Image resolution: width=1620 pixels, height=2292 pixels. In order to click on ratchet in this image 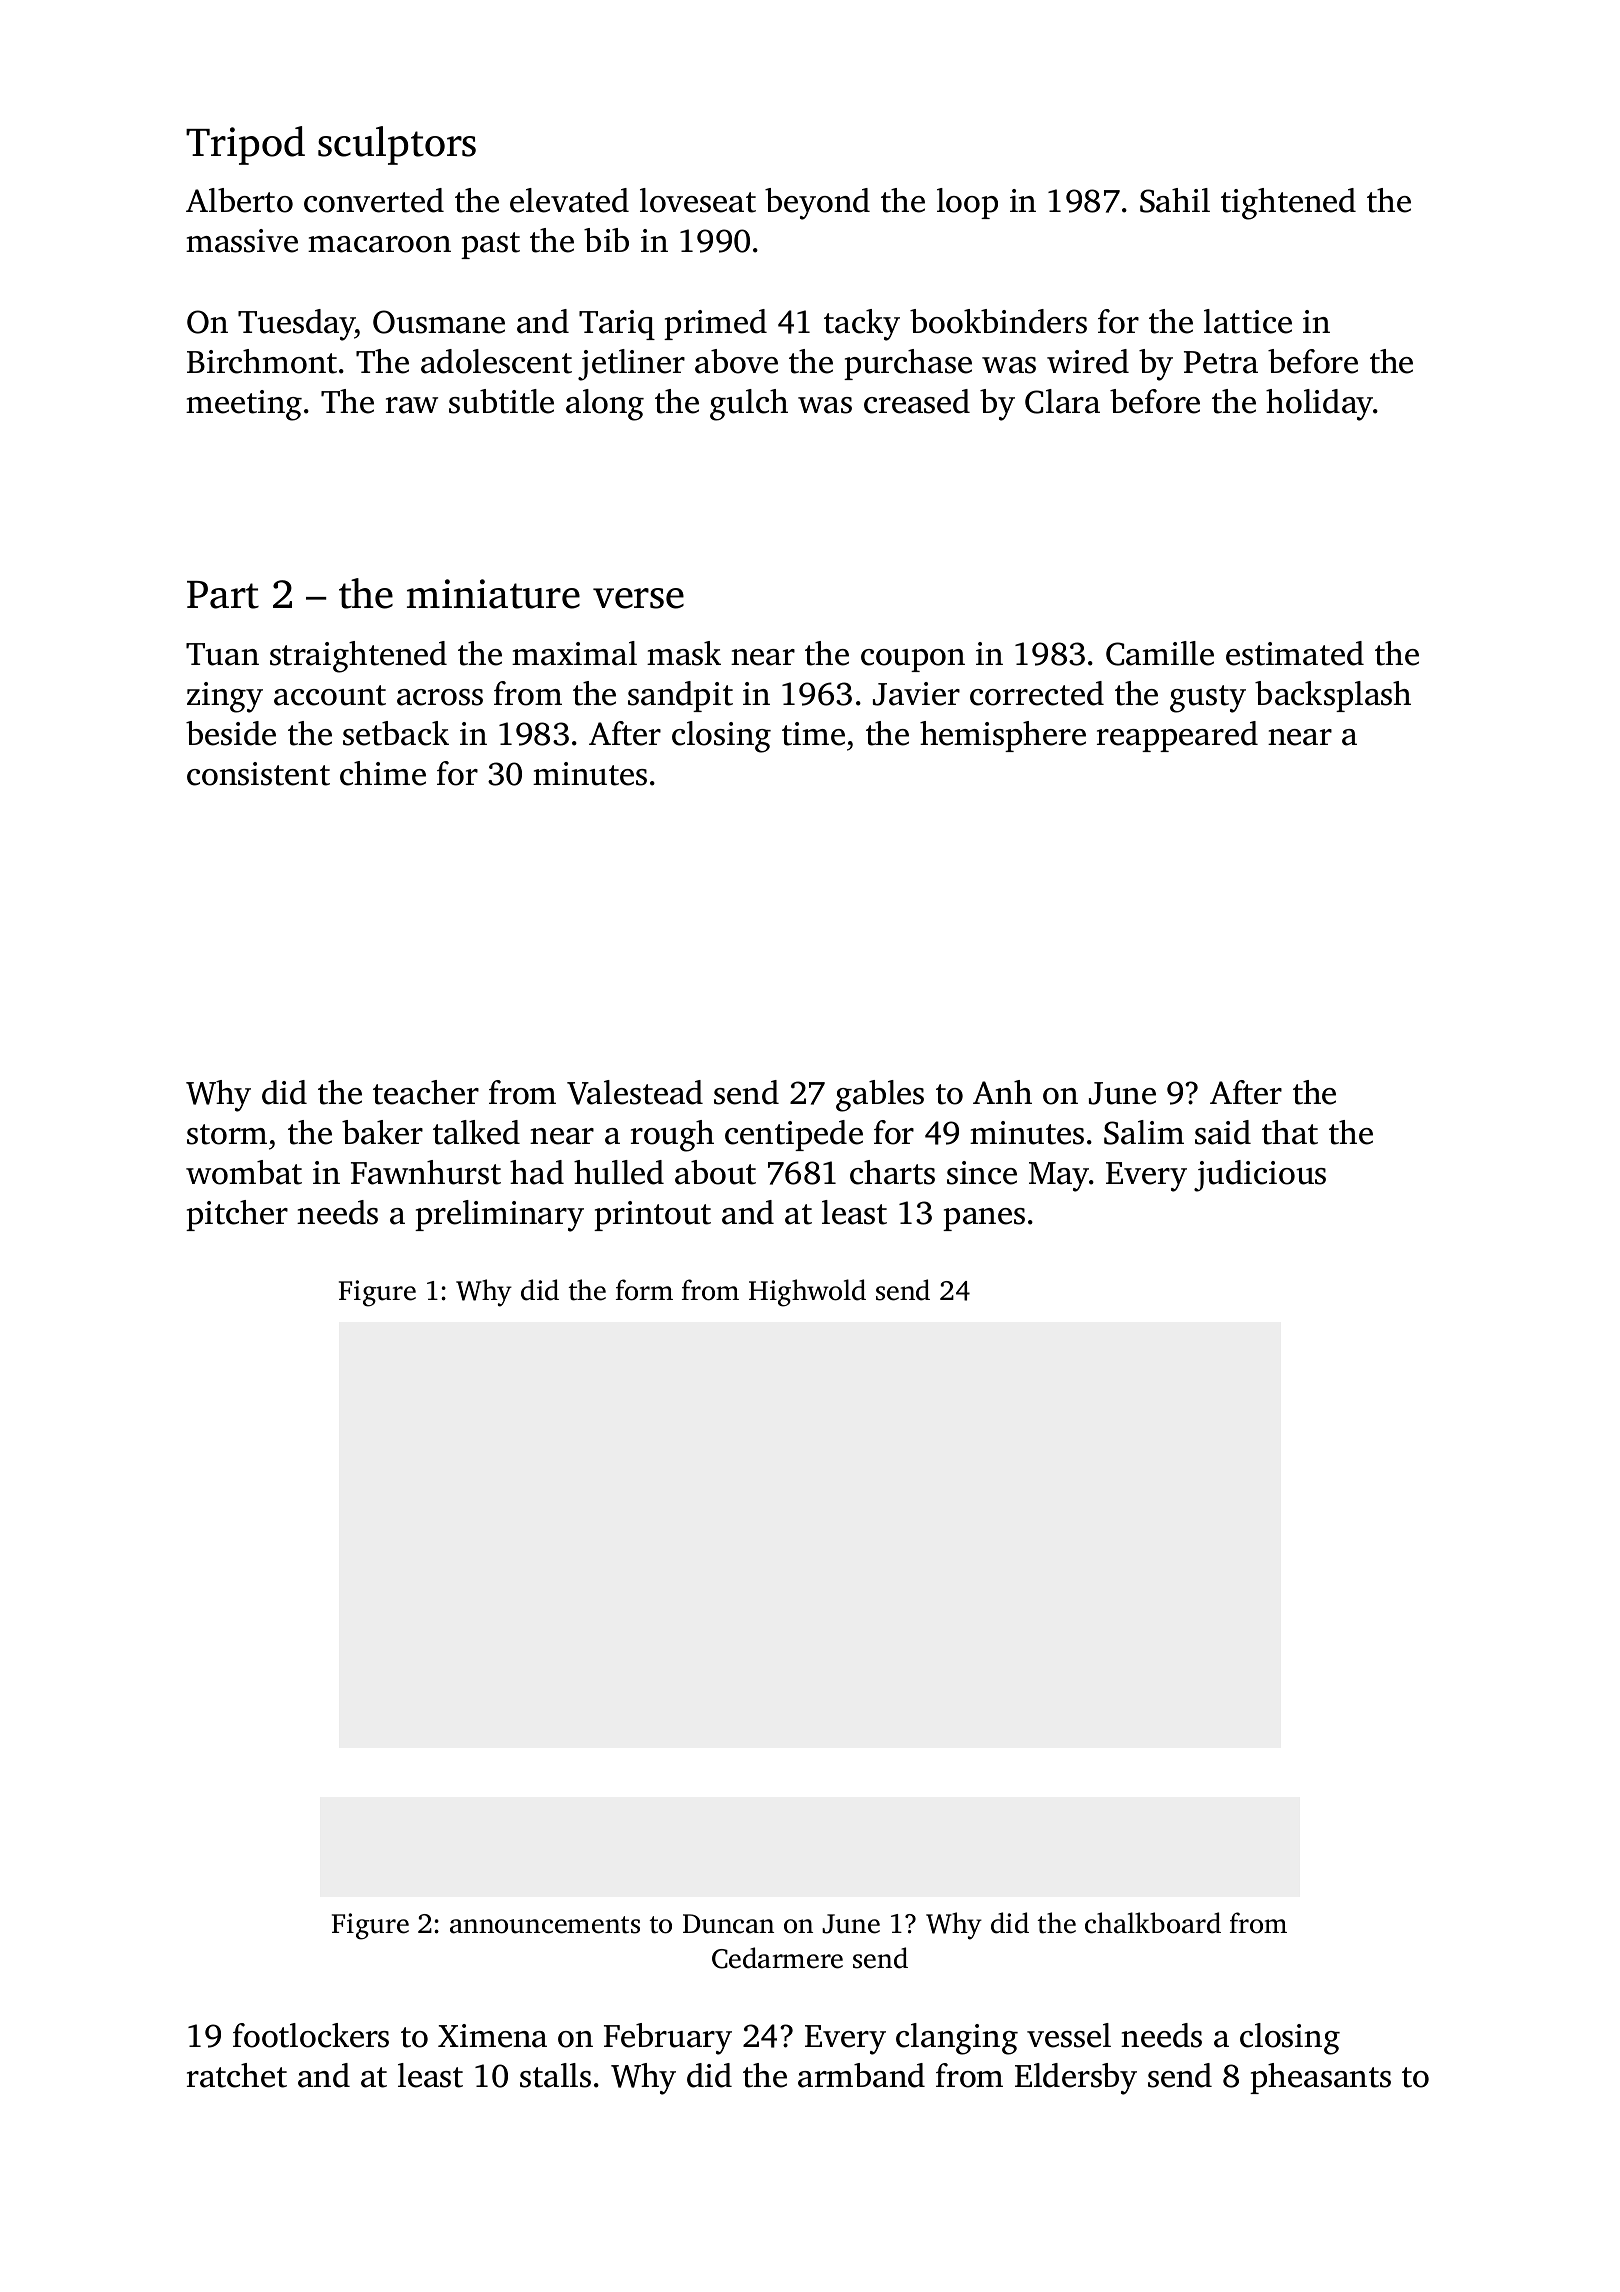, I will do `click(237, 2075)`.
